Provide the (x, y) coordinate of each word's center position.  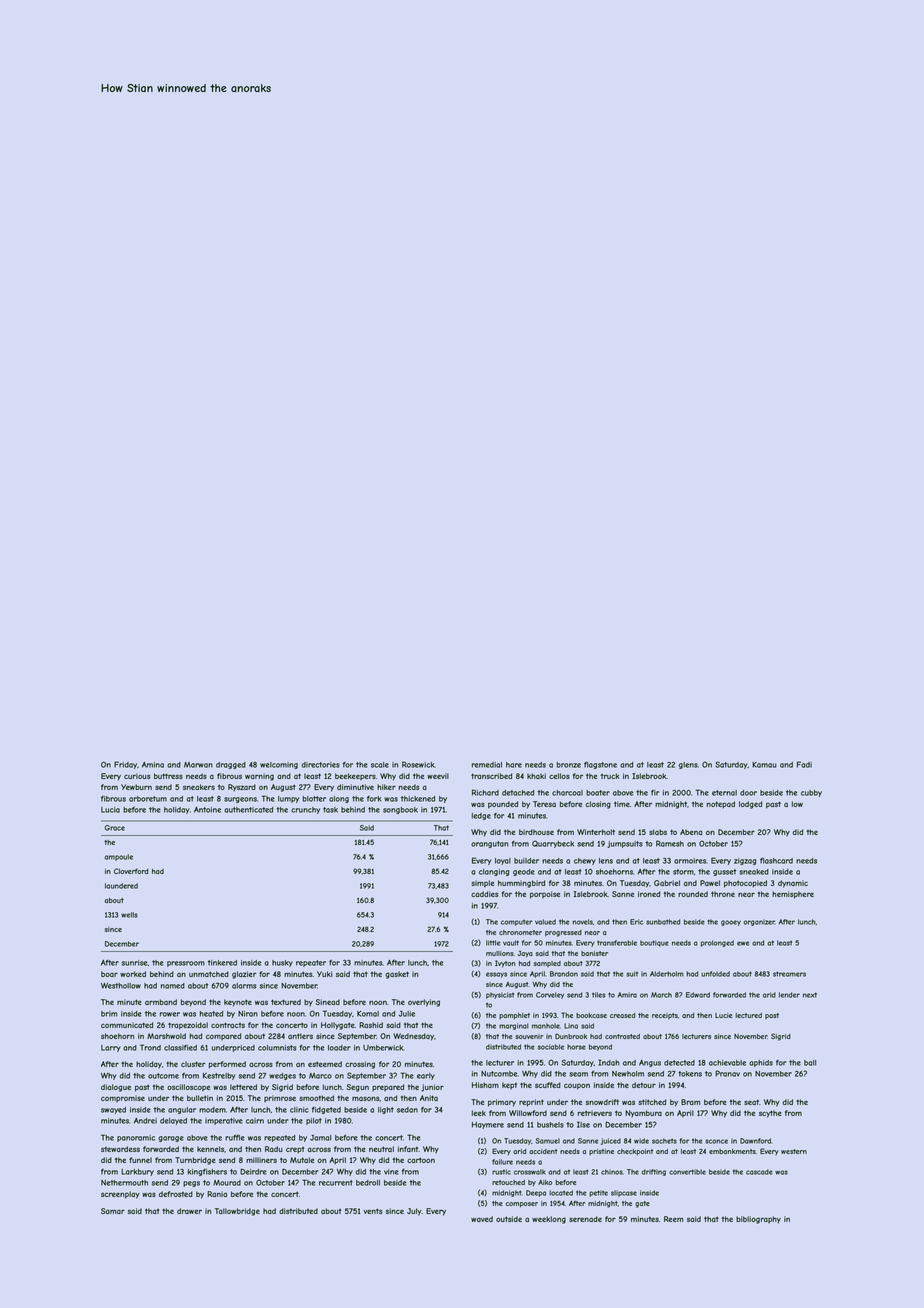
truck (610, 776)
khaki (536, 776)
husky (282, 963)
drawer (189, 1211)
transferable (617, 943)
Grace (114, 828)
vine (391, 1172)
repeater (311, 963)
